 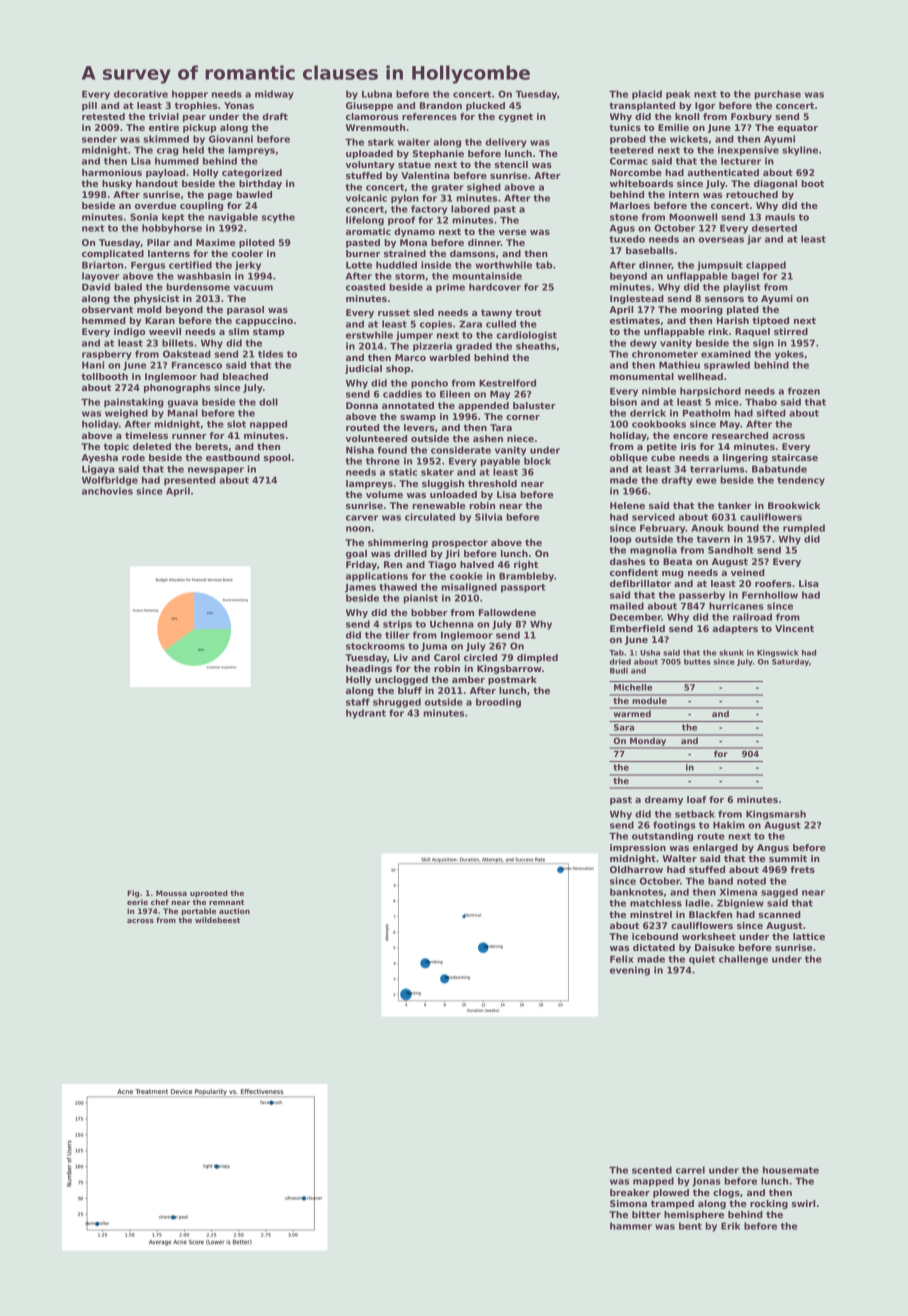 I want to click on staff, so click(x=358, y=702).
